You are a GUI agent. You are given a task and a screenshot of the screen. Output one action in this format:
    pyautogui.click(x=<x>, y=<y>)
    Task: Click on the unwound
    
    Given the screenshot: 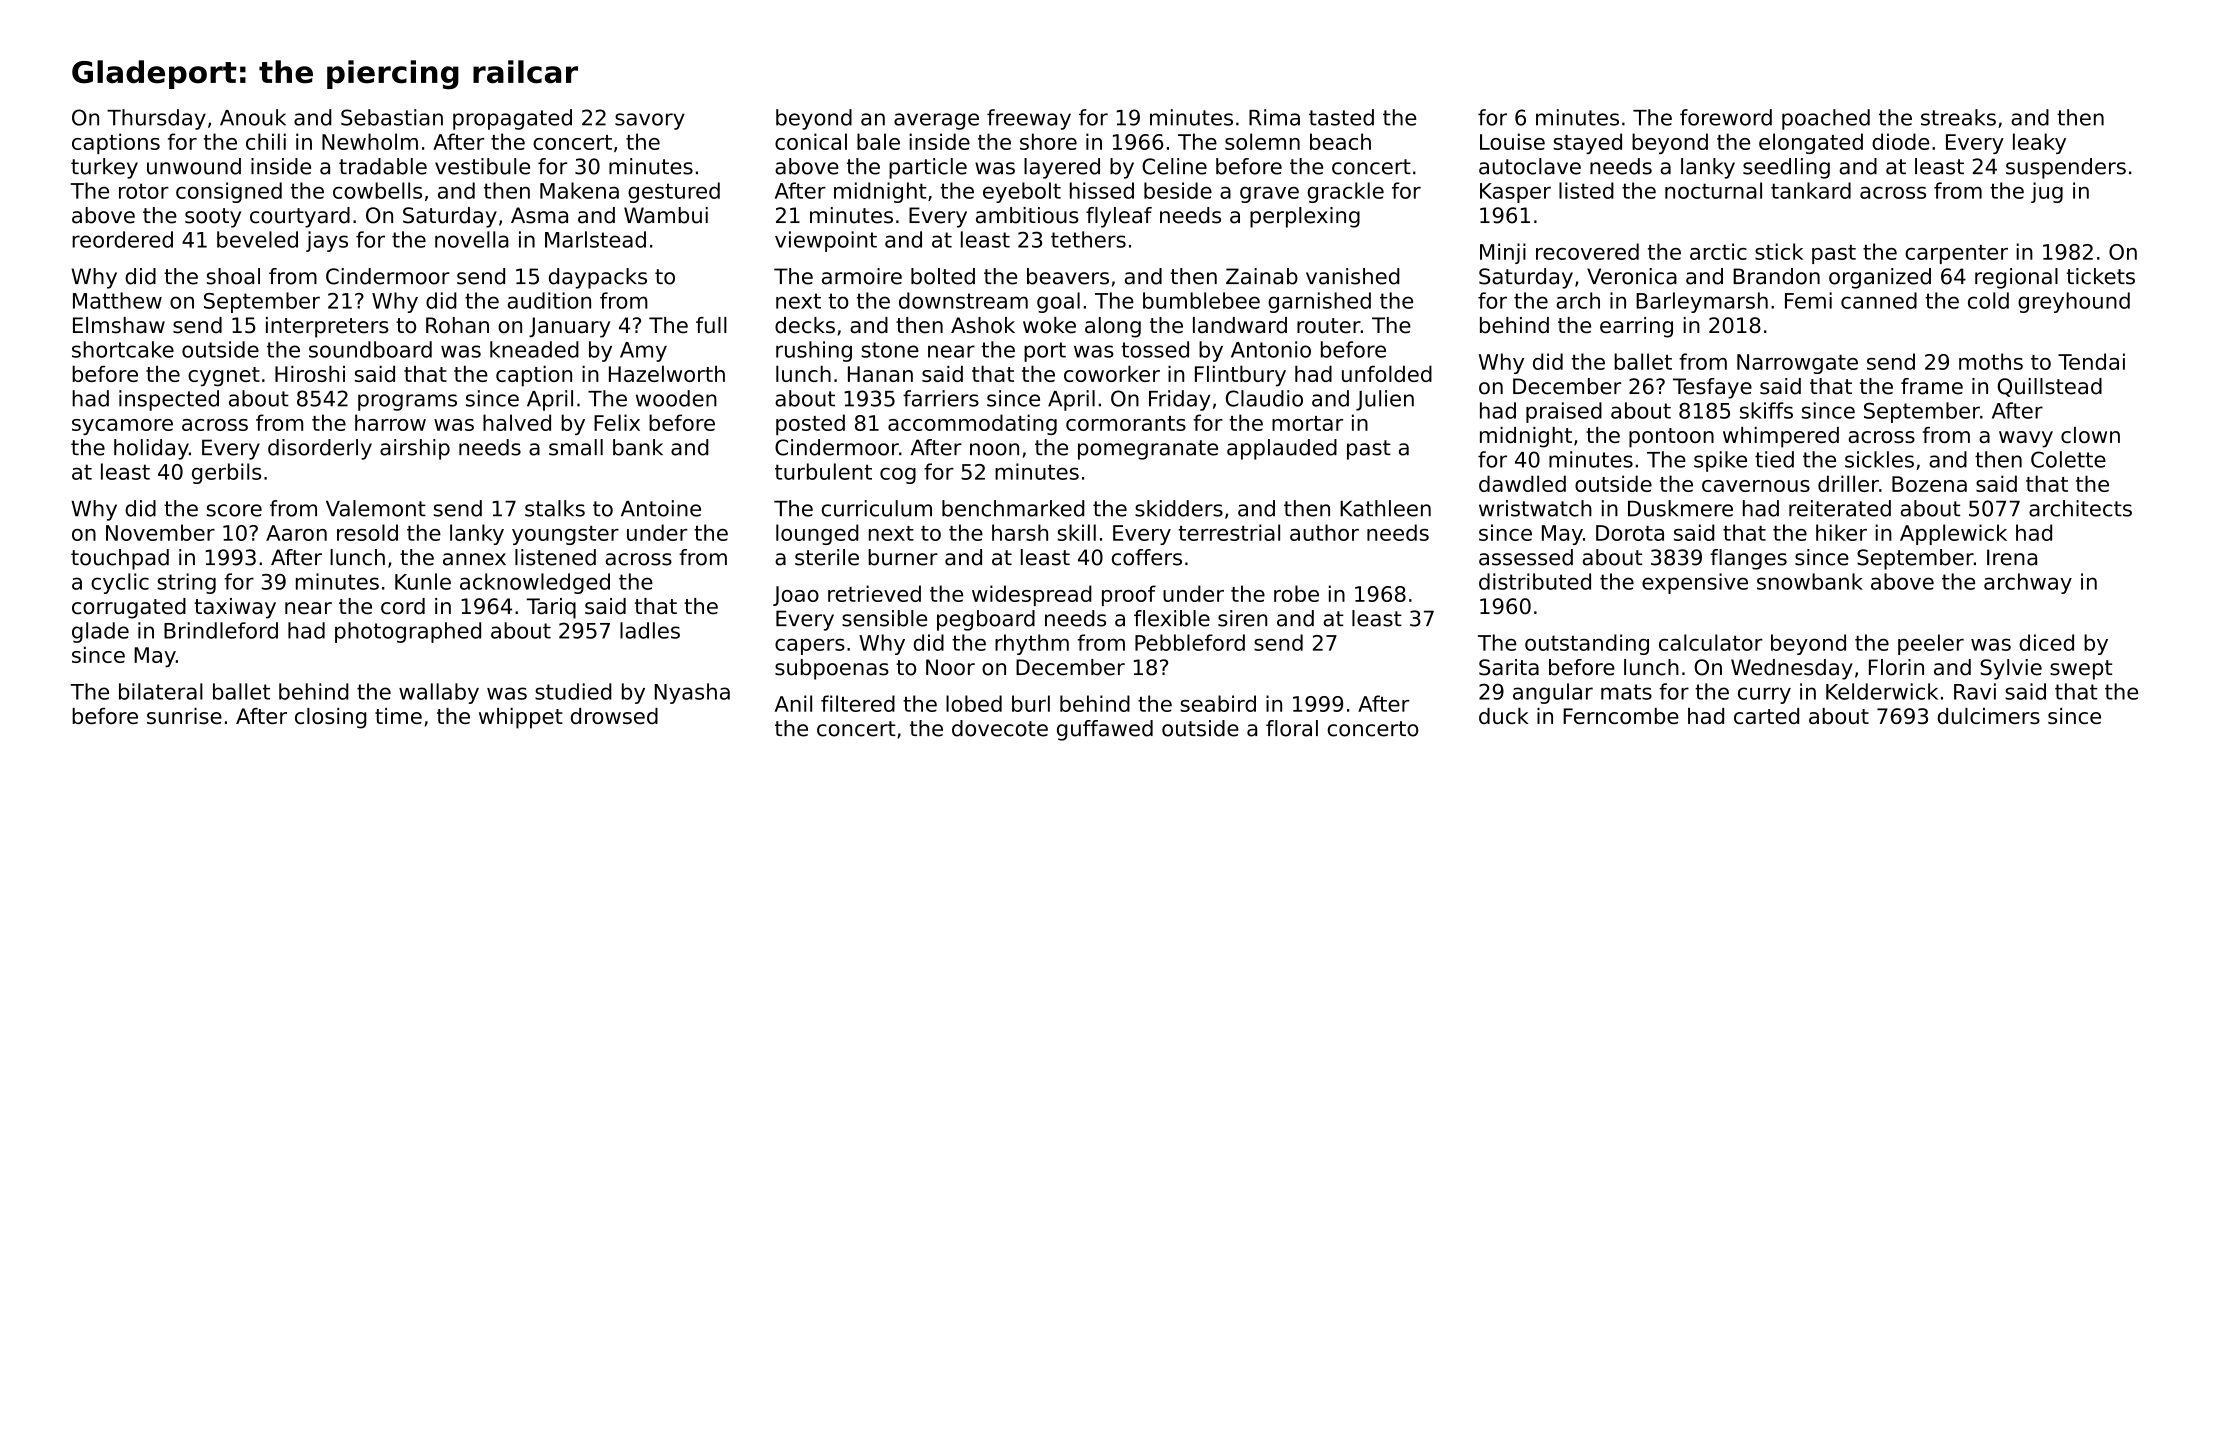 What is the action you would take?
    pyautogui.click(x=194, y=166)
